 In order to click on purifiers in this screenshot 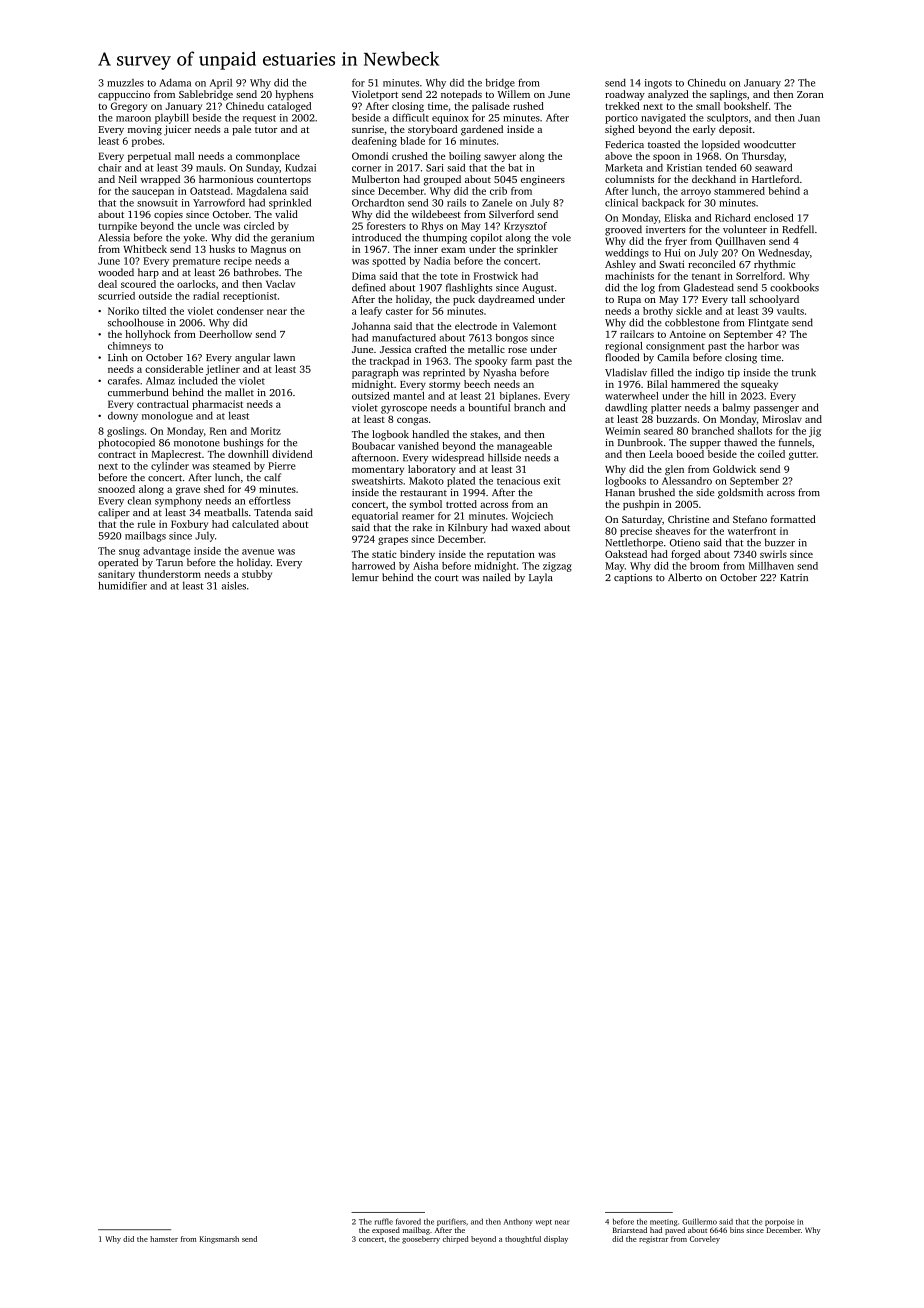, I will do `click(451, 1222)`.
